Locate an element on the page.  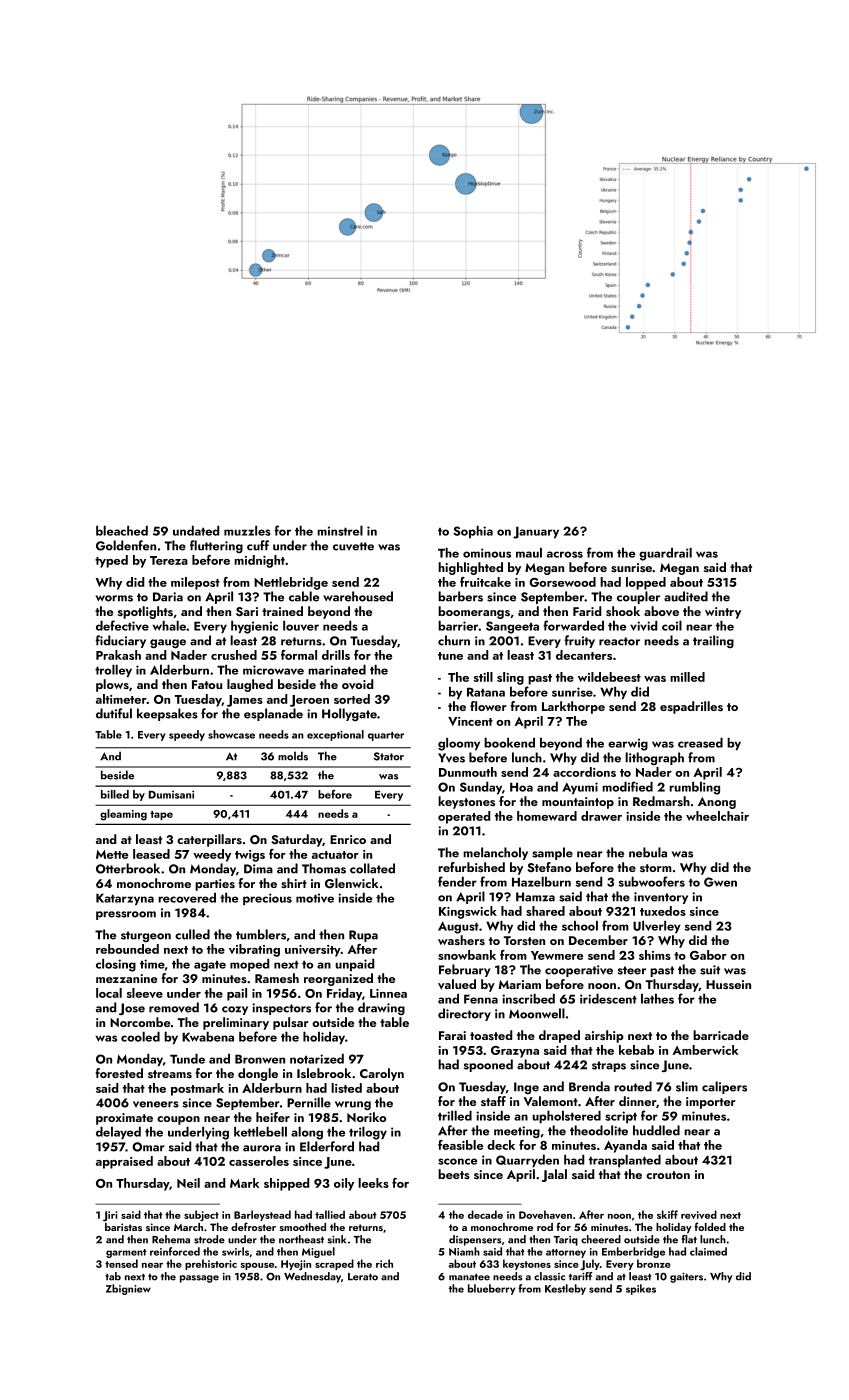
Goldenfen is located at coordinates (126, 545).
